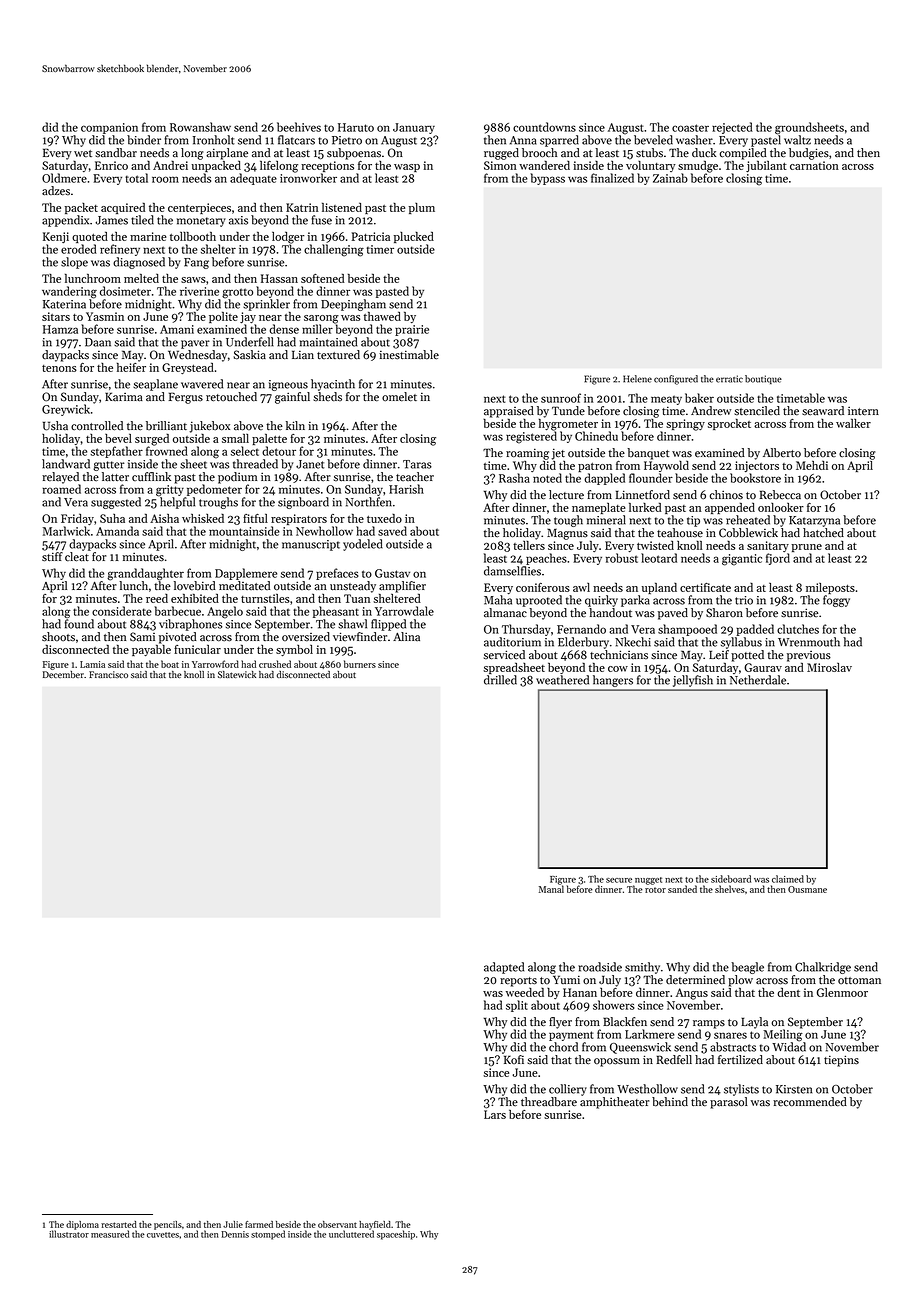  I want to click on listened, so click(342, 207).
